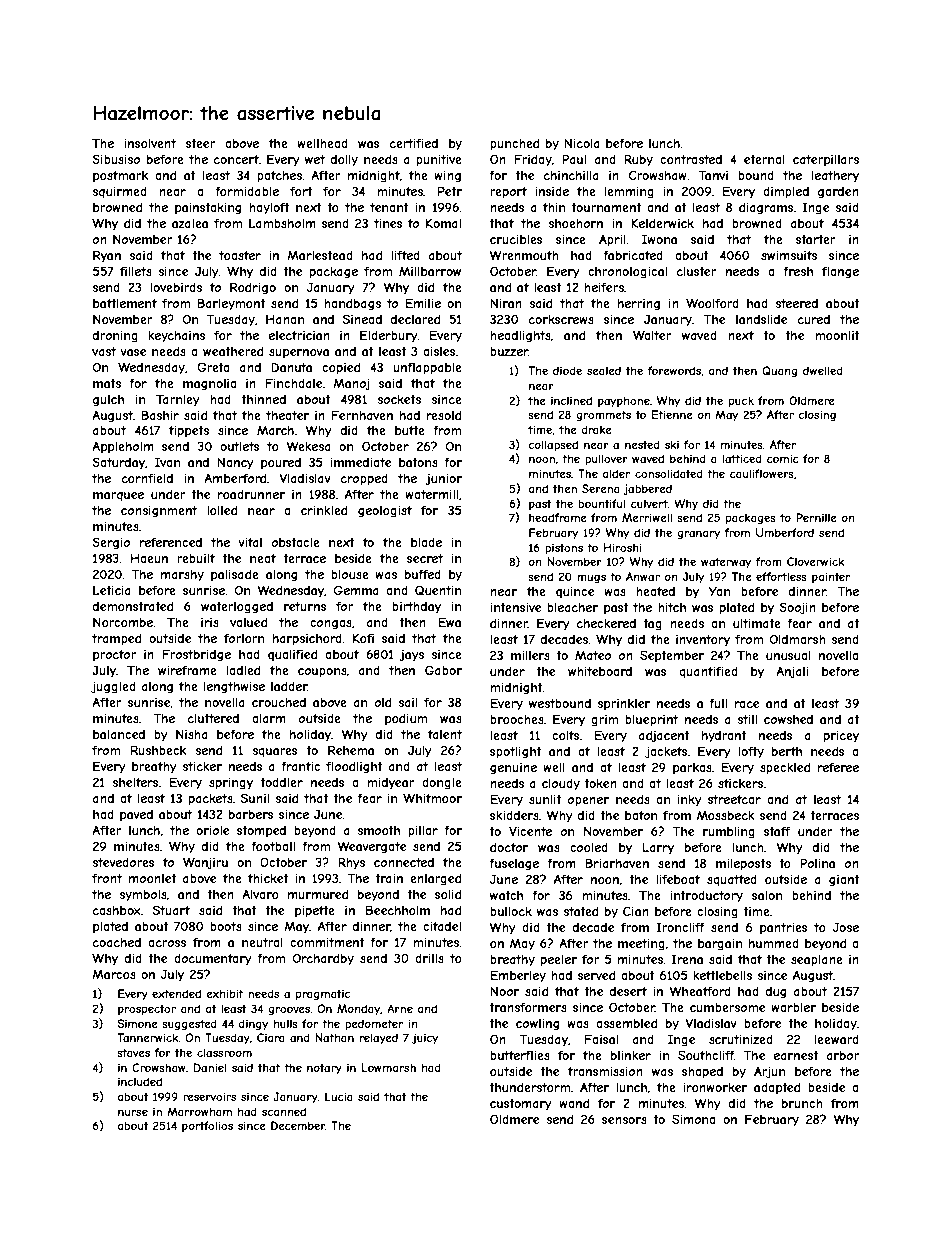  Describe the element at coordinates (136, 816) in the screenshot. I see `paved` at that location.
